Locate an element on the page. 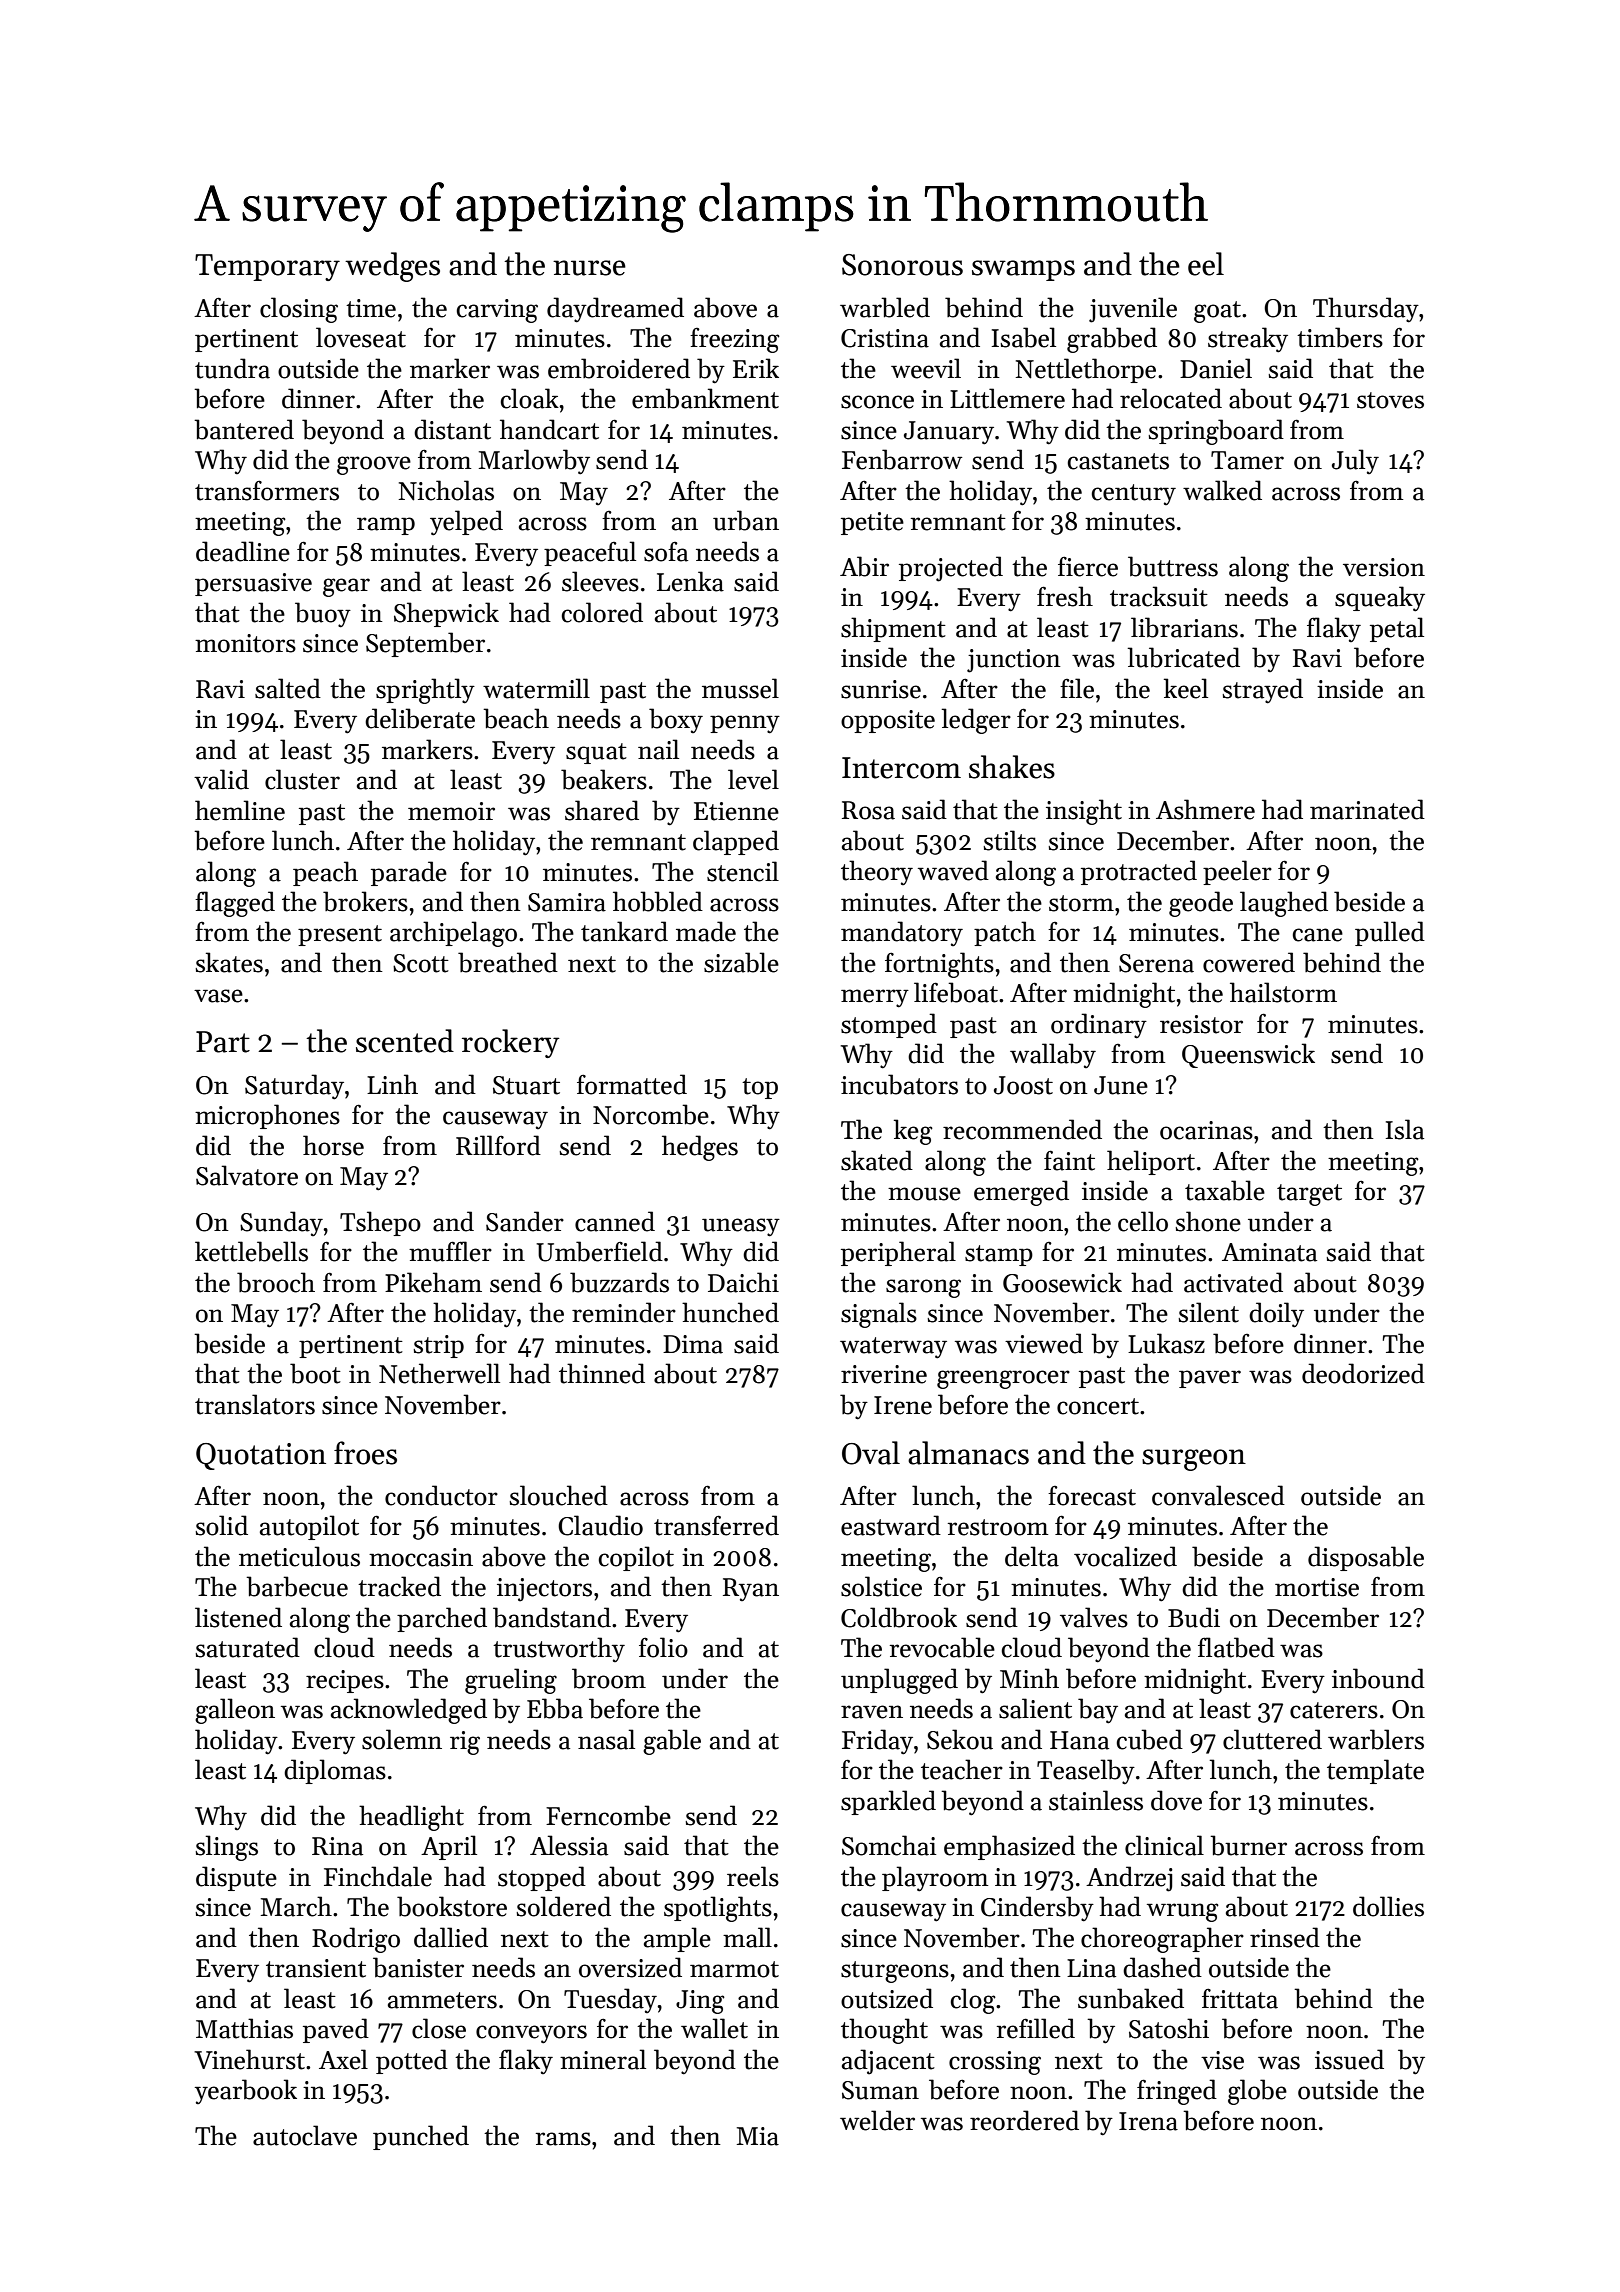  loveseat is located at coordinates (361, 337).
